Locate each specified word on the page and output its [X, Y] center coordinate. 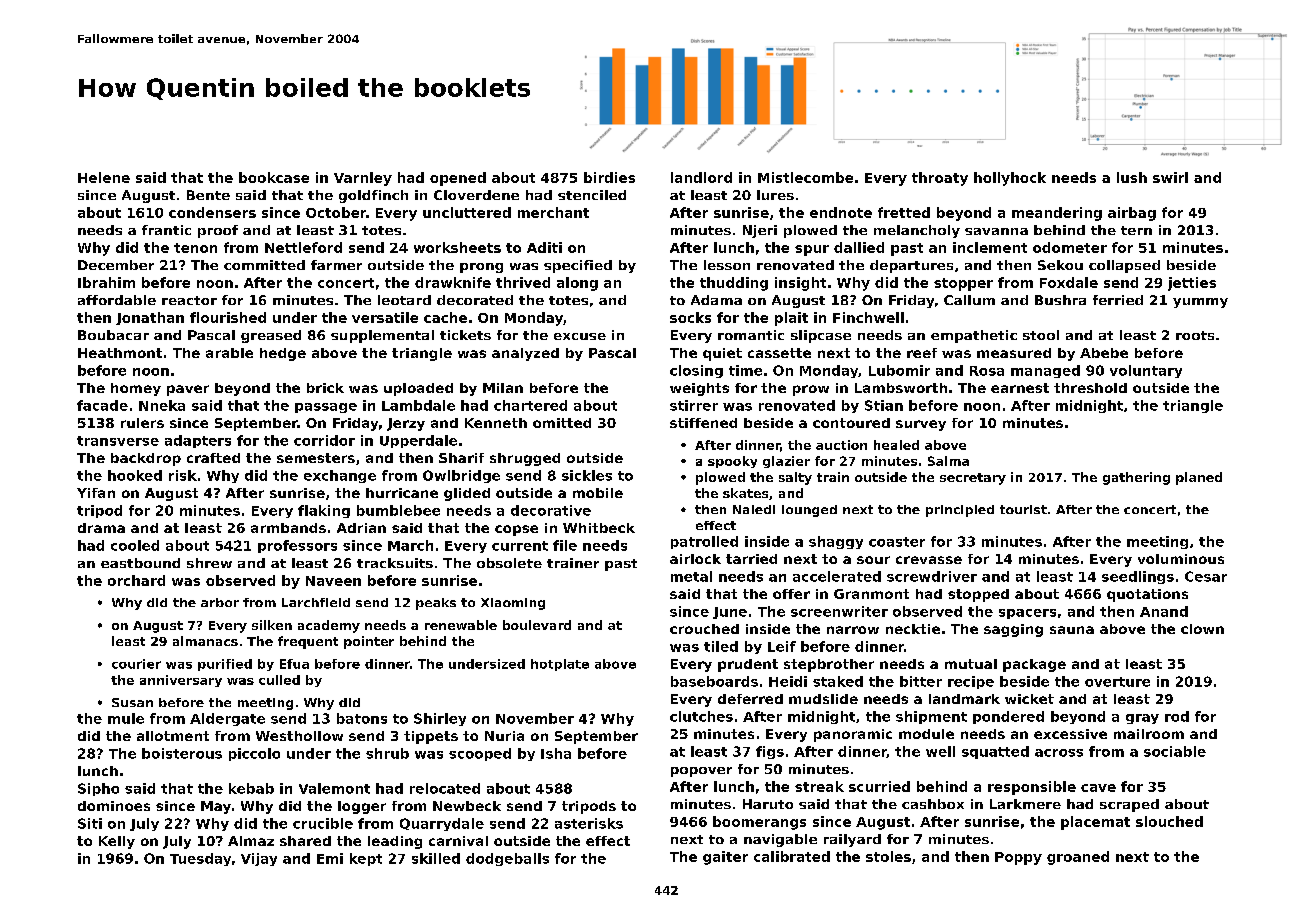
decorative [551, 510]
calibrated [792, 856]
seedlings [1138, 577]
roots [1195, 335]
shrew [209, 563]
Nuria [504, 736]
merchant [553, 212]
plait [791, 319]
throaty [940, 179]
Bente [208, 195]
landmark [964, 699]
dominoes [114, 806]
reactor [189, 300]
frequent [308, 642]
